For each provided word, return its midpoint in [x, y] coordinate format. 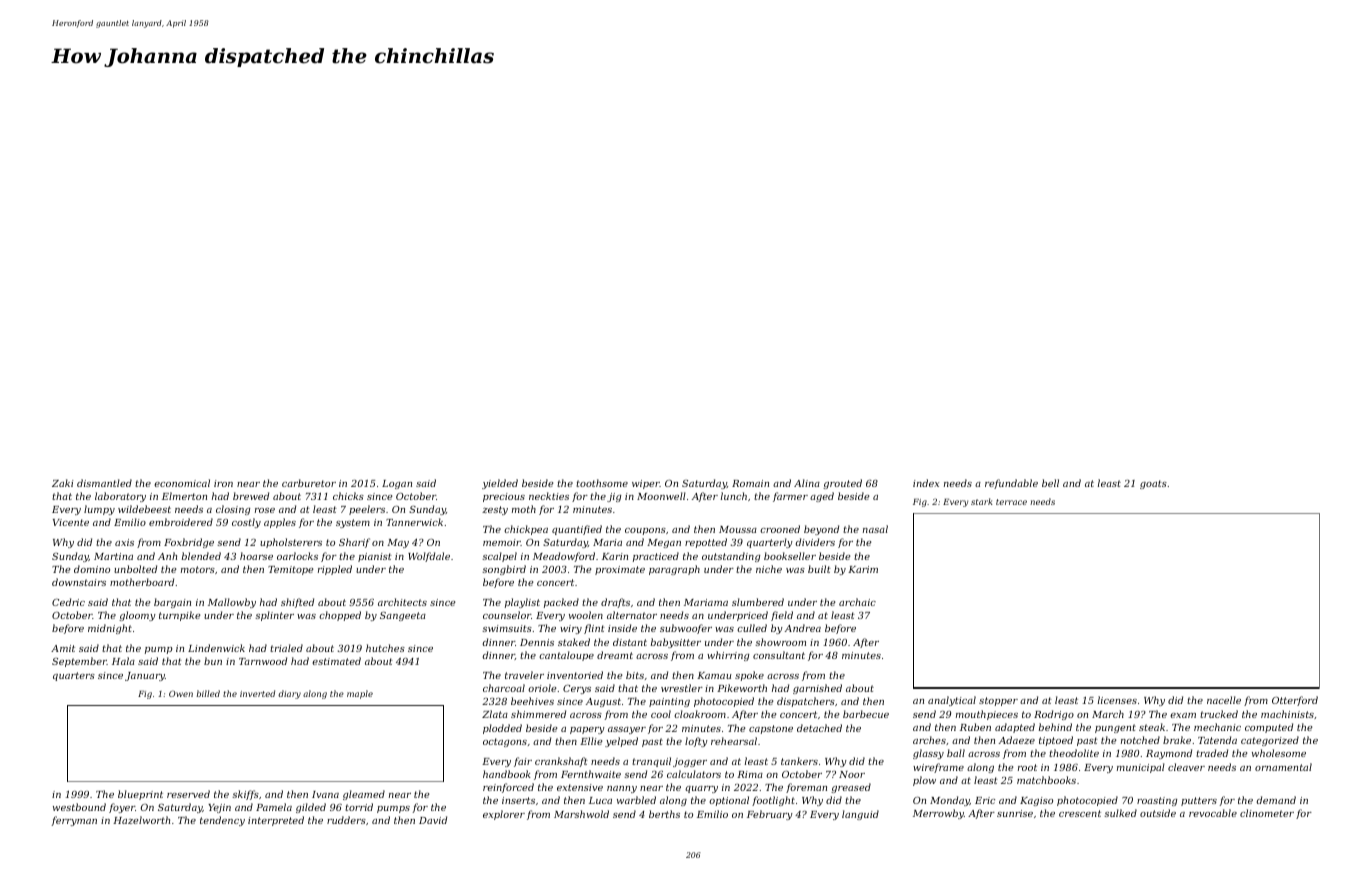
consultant [779, 655]
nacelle [1224, 700]
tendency [222, 821]
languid [860, 815]
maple [360, 694]
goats [1153, 484]
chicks [348, 496]
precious [504, 497]
